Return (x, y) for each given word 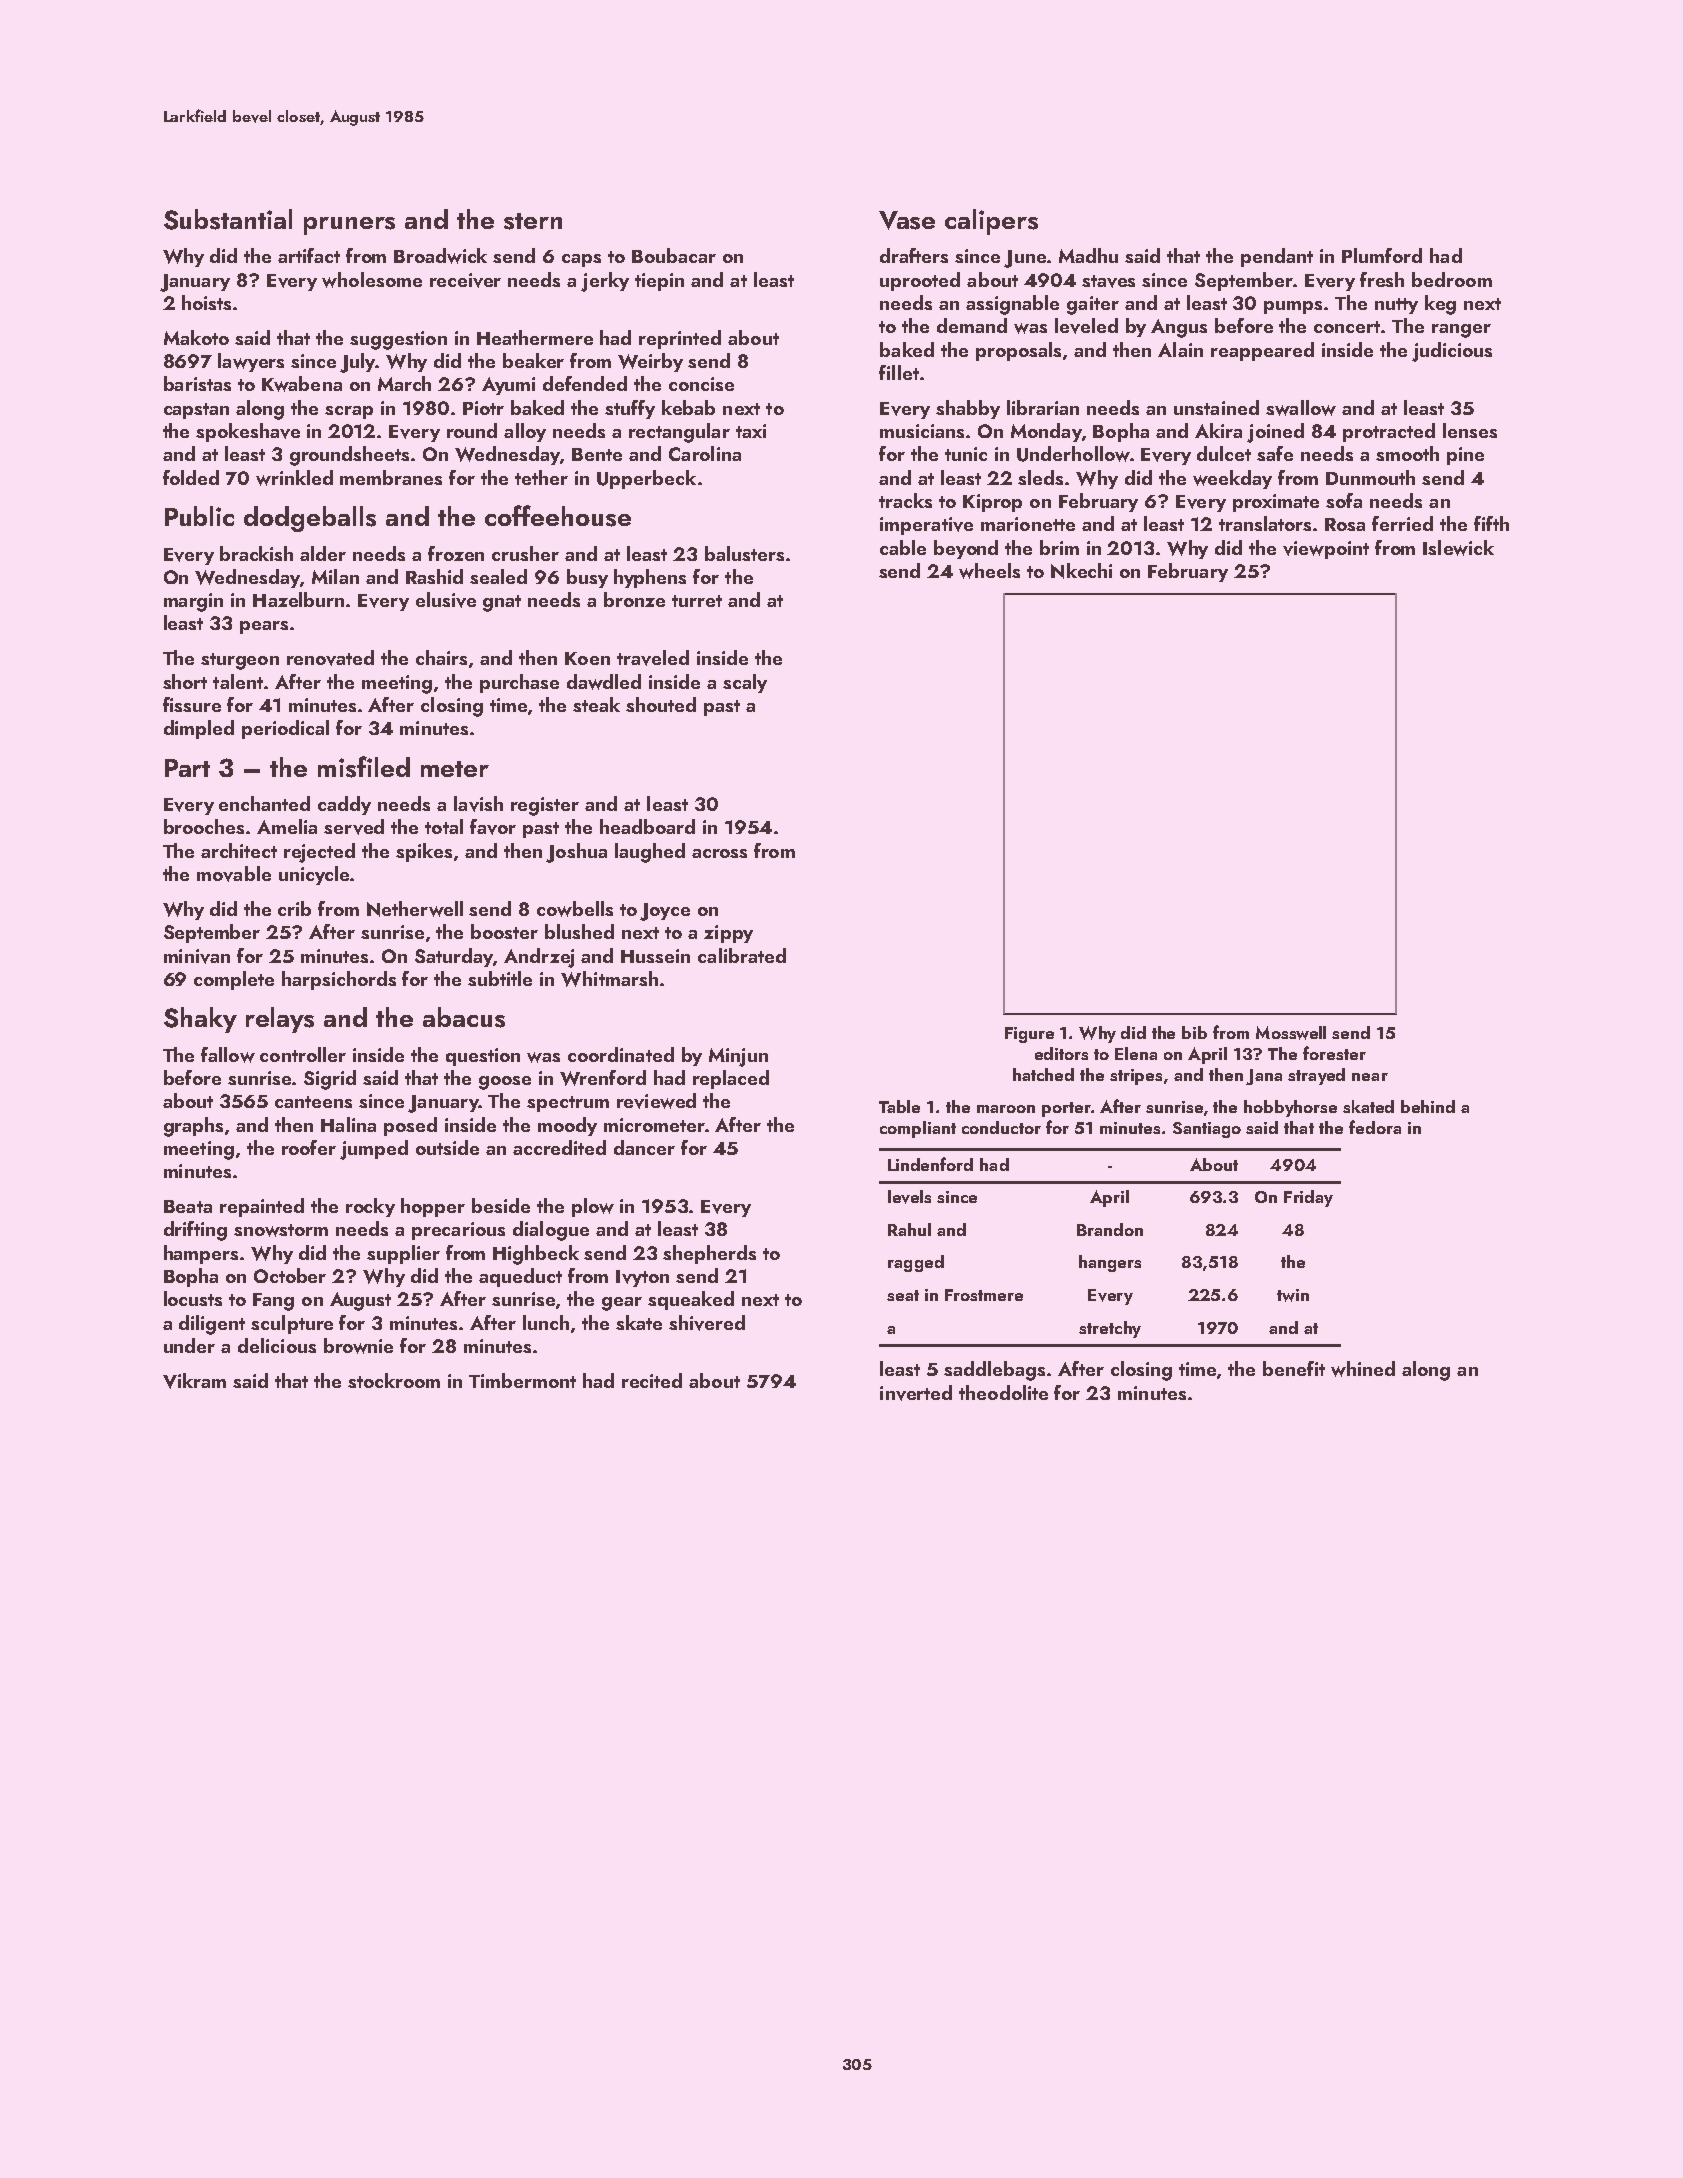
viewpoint (1326, 550)
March (404, 383)
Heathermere (535, 337)
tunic (966, 454)
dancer (644, 1147)
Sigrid (330, 1080)
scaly (745, 683)
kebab (688, 407)
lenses (1470, 430)
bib (1194, 1032)
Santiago (1207, 1130)
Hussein (655, 956)
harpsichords (339, 980)
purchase (519, 683)
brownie (358, 1346)
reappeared (1262, 351)
